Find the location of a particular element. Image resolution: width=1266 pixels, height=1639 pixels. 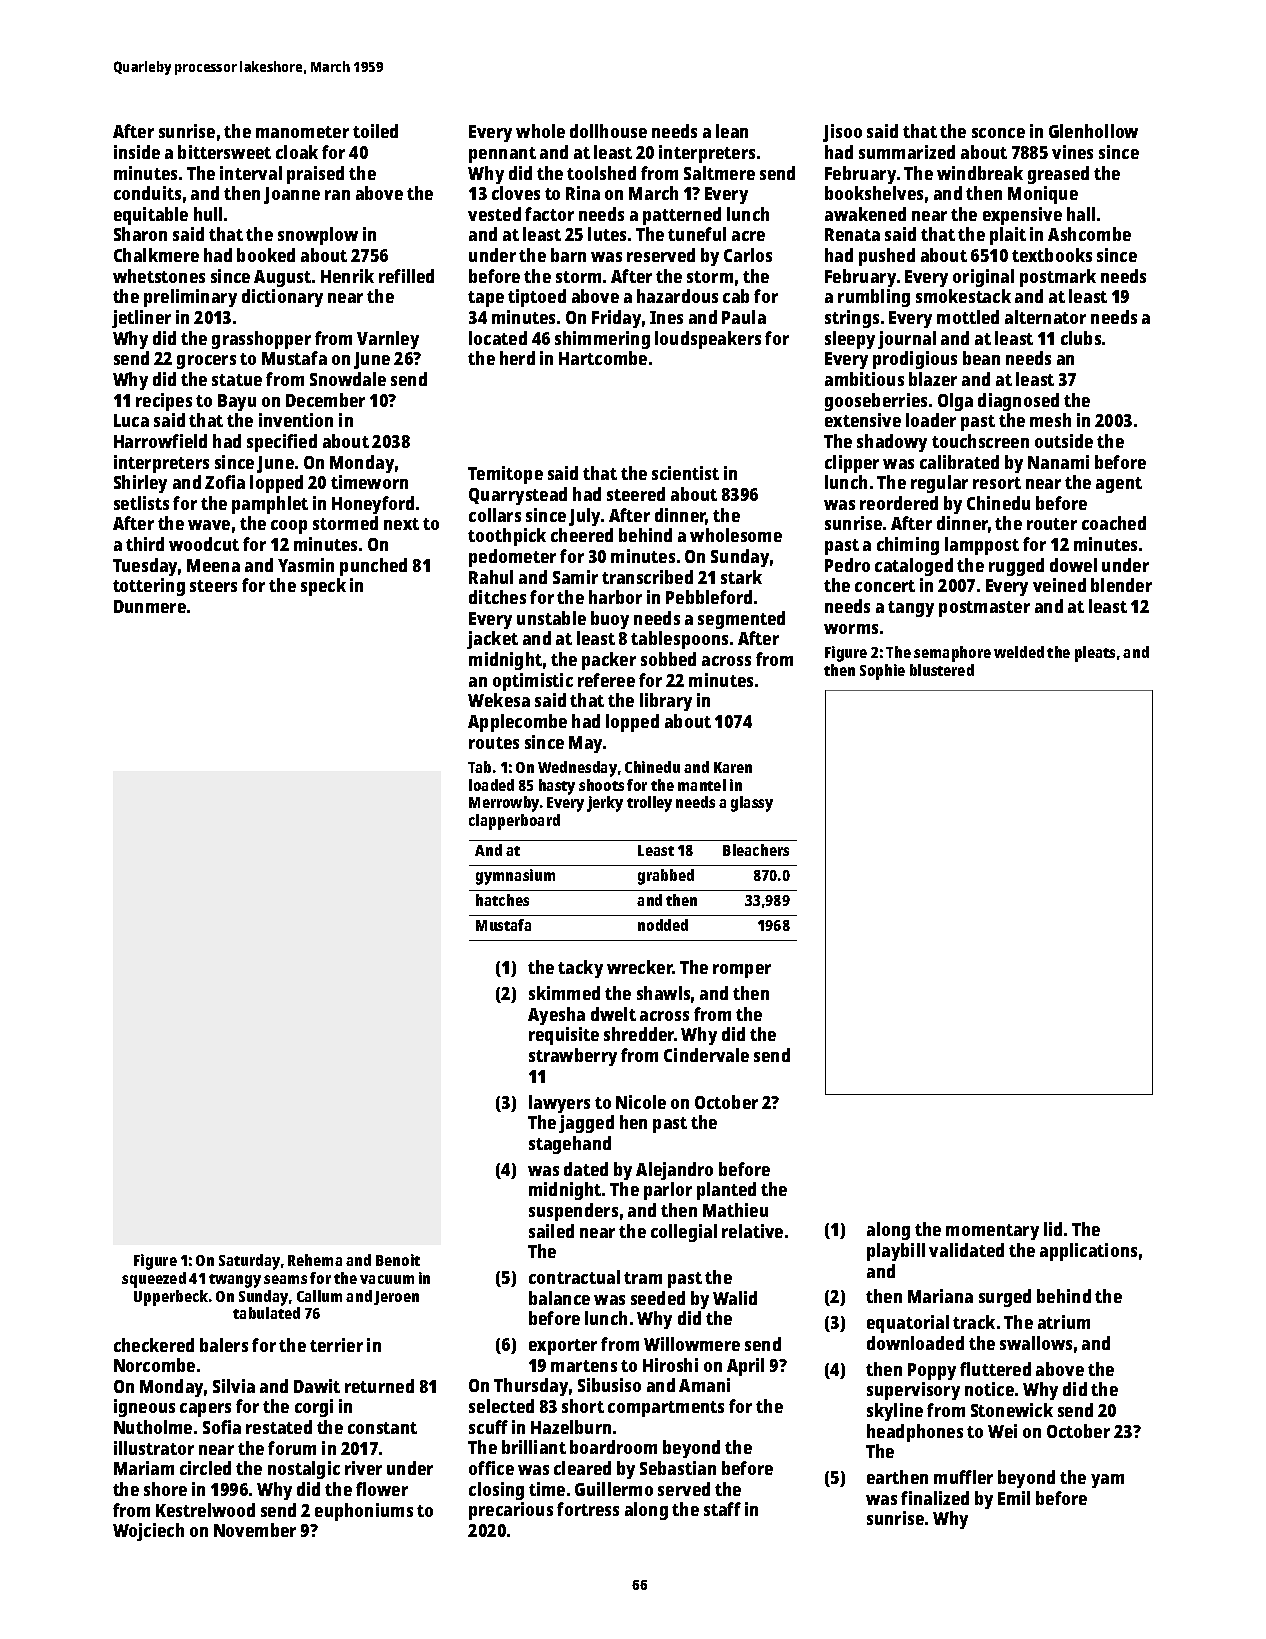

toolshed is located at coordinates (601, 173).
